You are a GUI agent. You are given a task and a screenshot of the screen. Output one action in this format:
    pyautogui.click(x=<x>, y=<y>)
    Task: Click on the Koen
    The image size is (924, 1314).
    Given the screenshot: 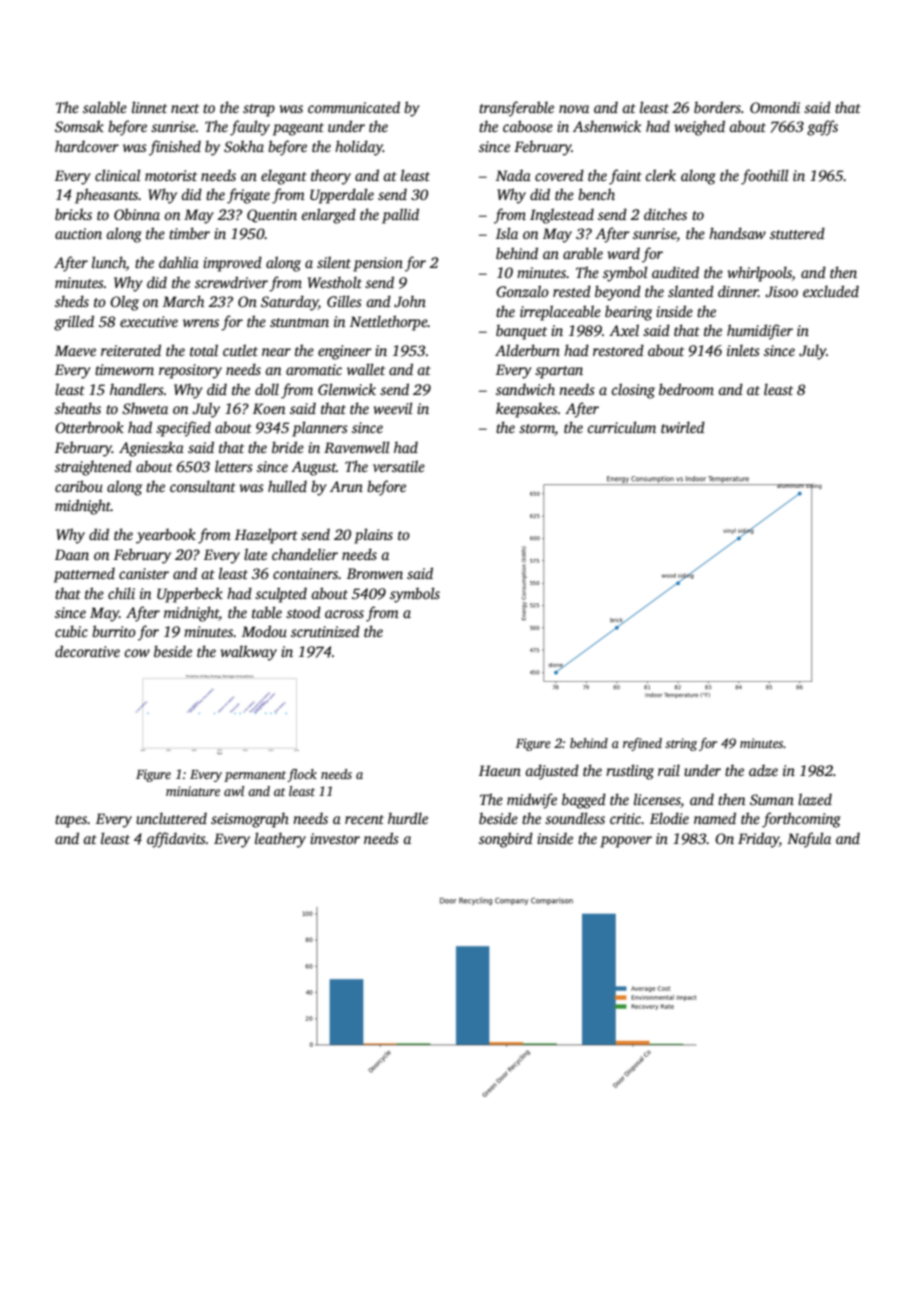 What is the action you would take?
    pyautogui.click(x=269, y=408)
